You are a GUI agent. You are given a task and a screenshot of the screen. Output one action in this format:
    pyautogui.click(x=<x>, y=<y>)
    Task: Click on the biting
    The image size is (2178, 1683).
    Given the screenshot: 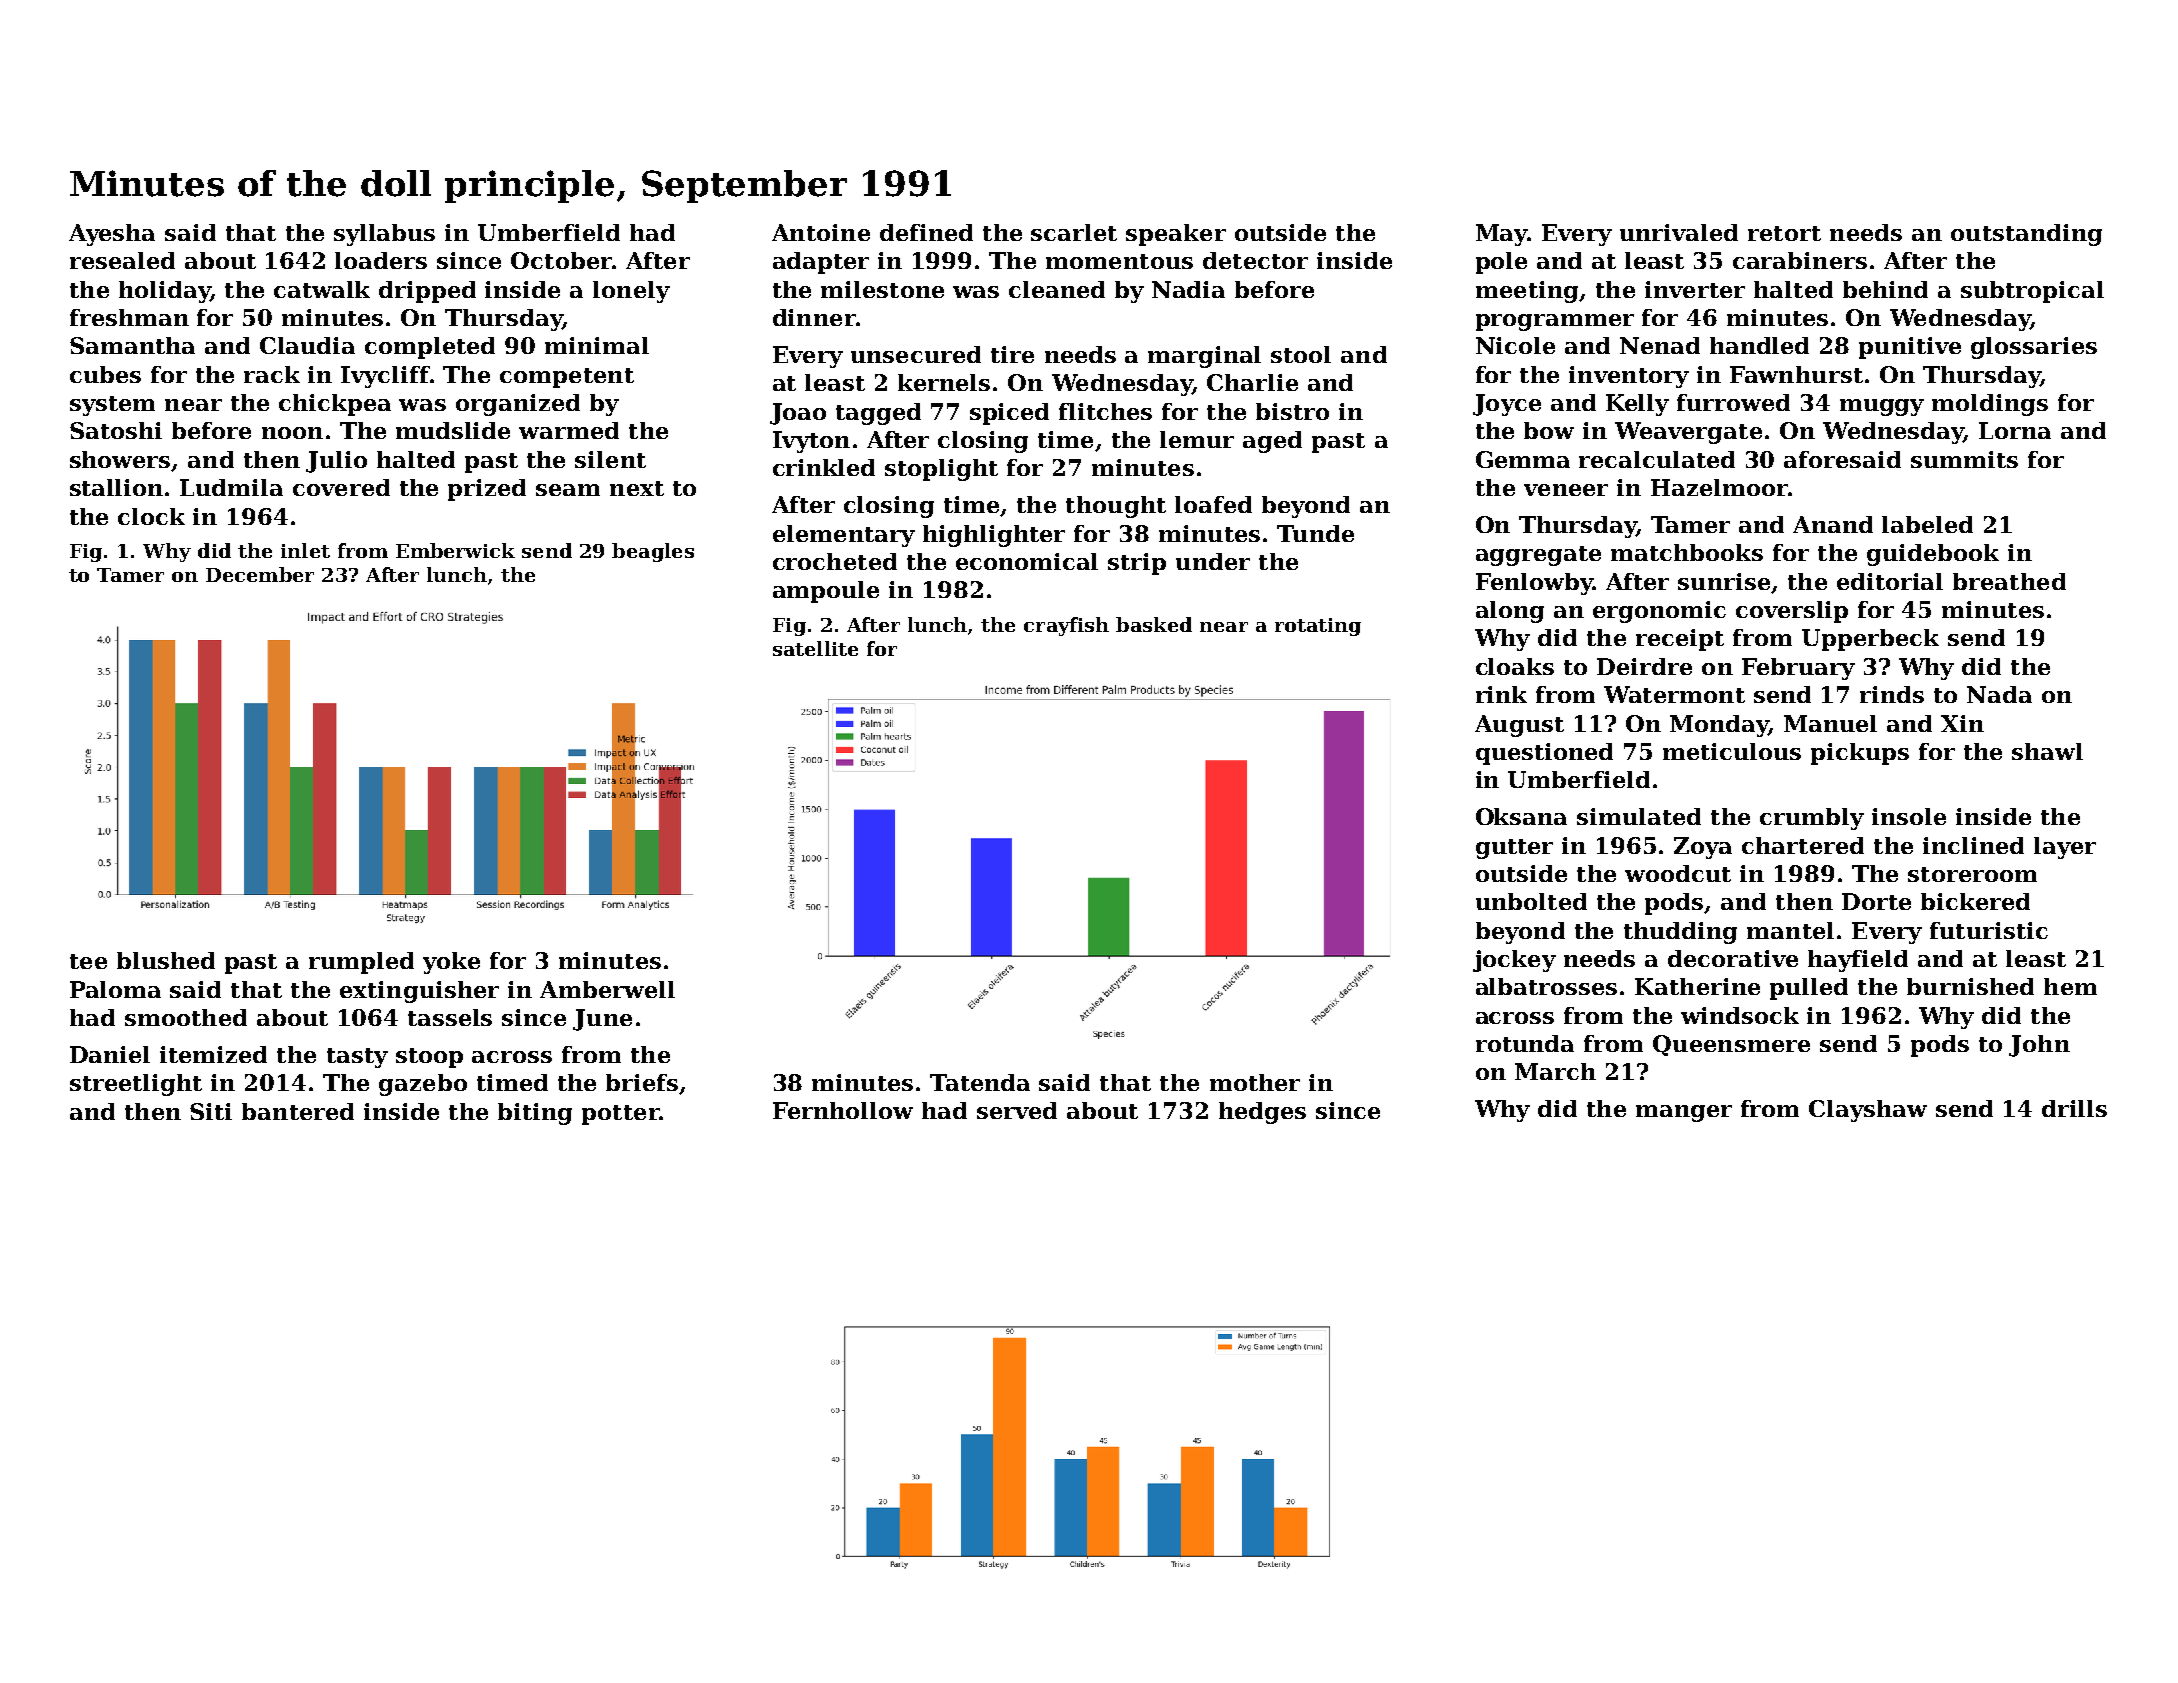 What is the action you would take?
    pyautogui.click(x=535, y=1114)
